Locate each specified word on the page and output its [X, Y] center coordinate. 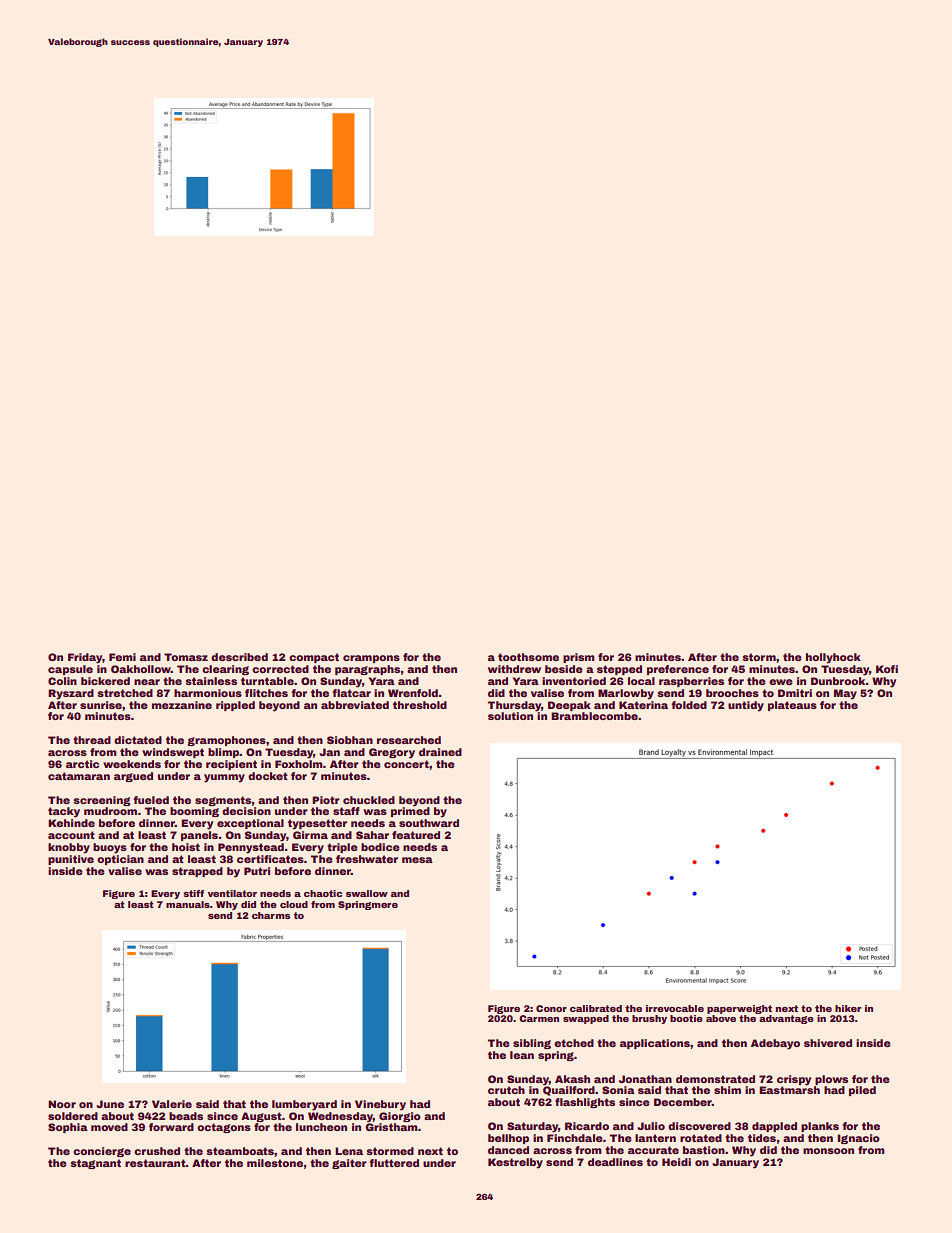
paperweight [739, 1009]
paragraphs [368, 670]
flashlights [585, 1103]
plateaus [792, 706]
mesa [417, 860]
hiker [848, 1008]
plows [831, 1080]
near [147, 682]
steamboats [240, 1151]
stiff [193, 893]
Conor [551, 1008]
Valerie [172, 1104]
